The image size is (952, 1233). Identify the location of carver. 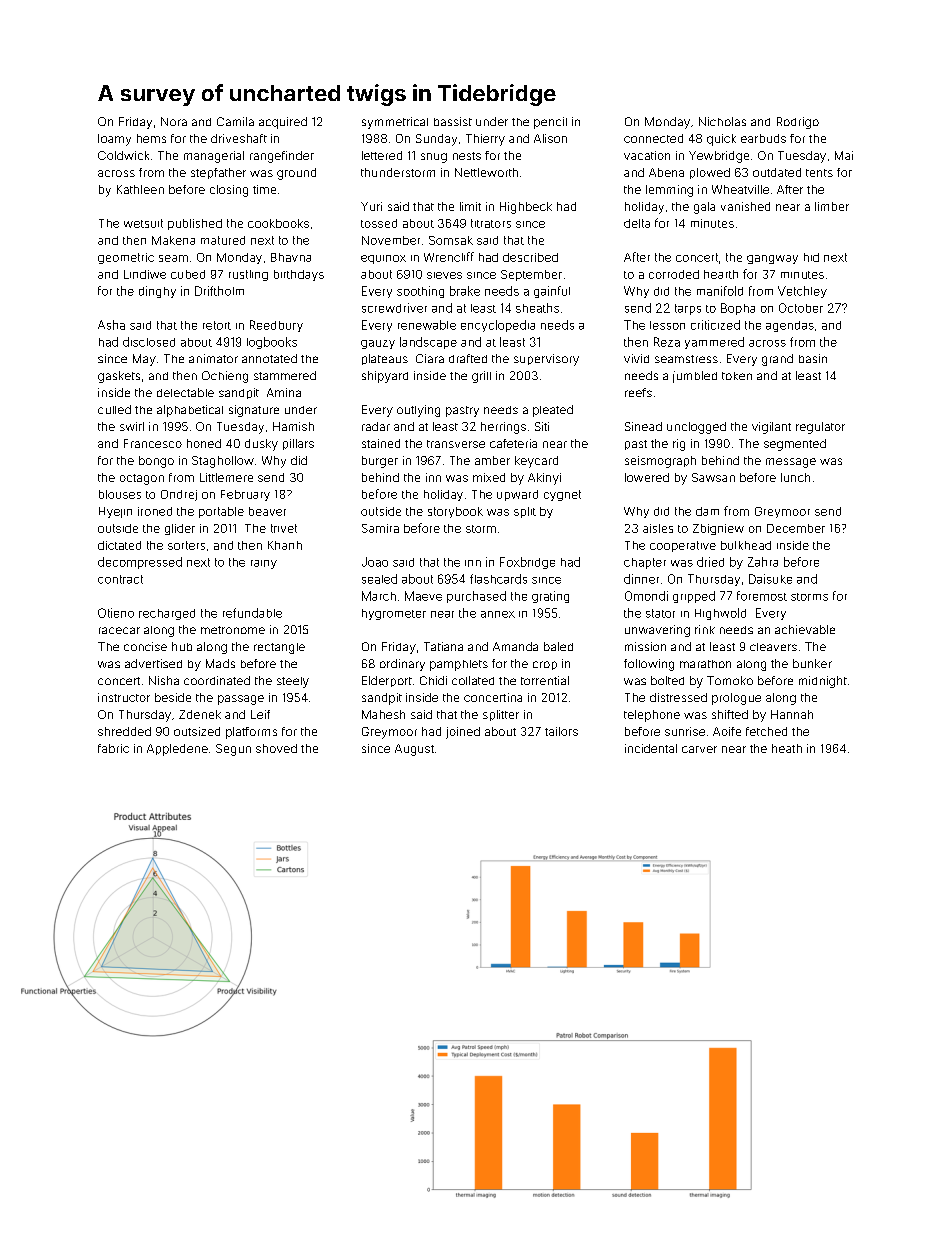
(699, 749).
